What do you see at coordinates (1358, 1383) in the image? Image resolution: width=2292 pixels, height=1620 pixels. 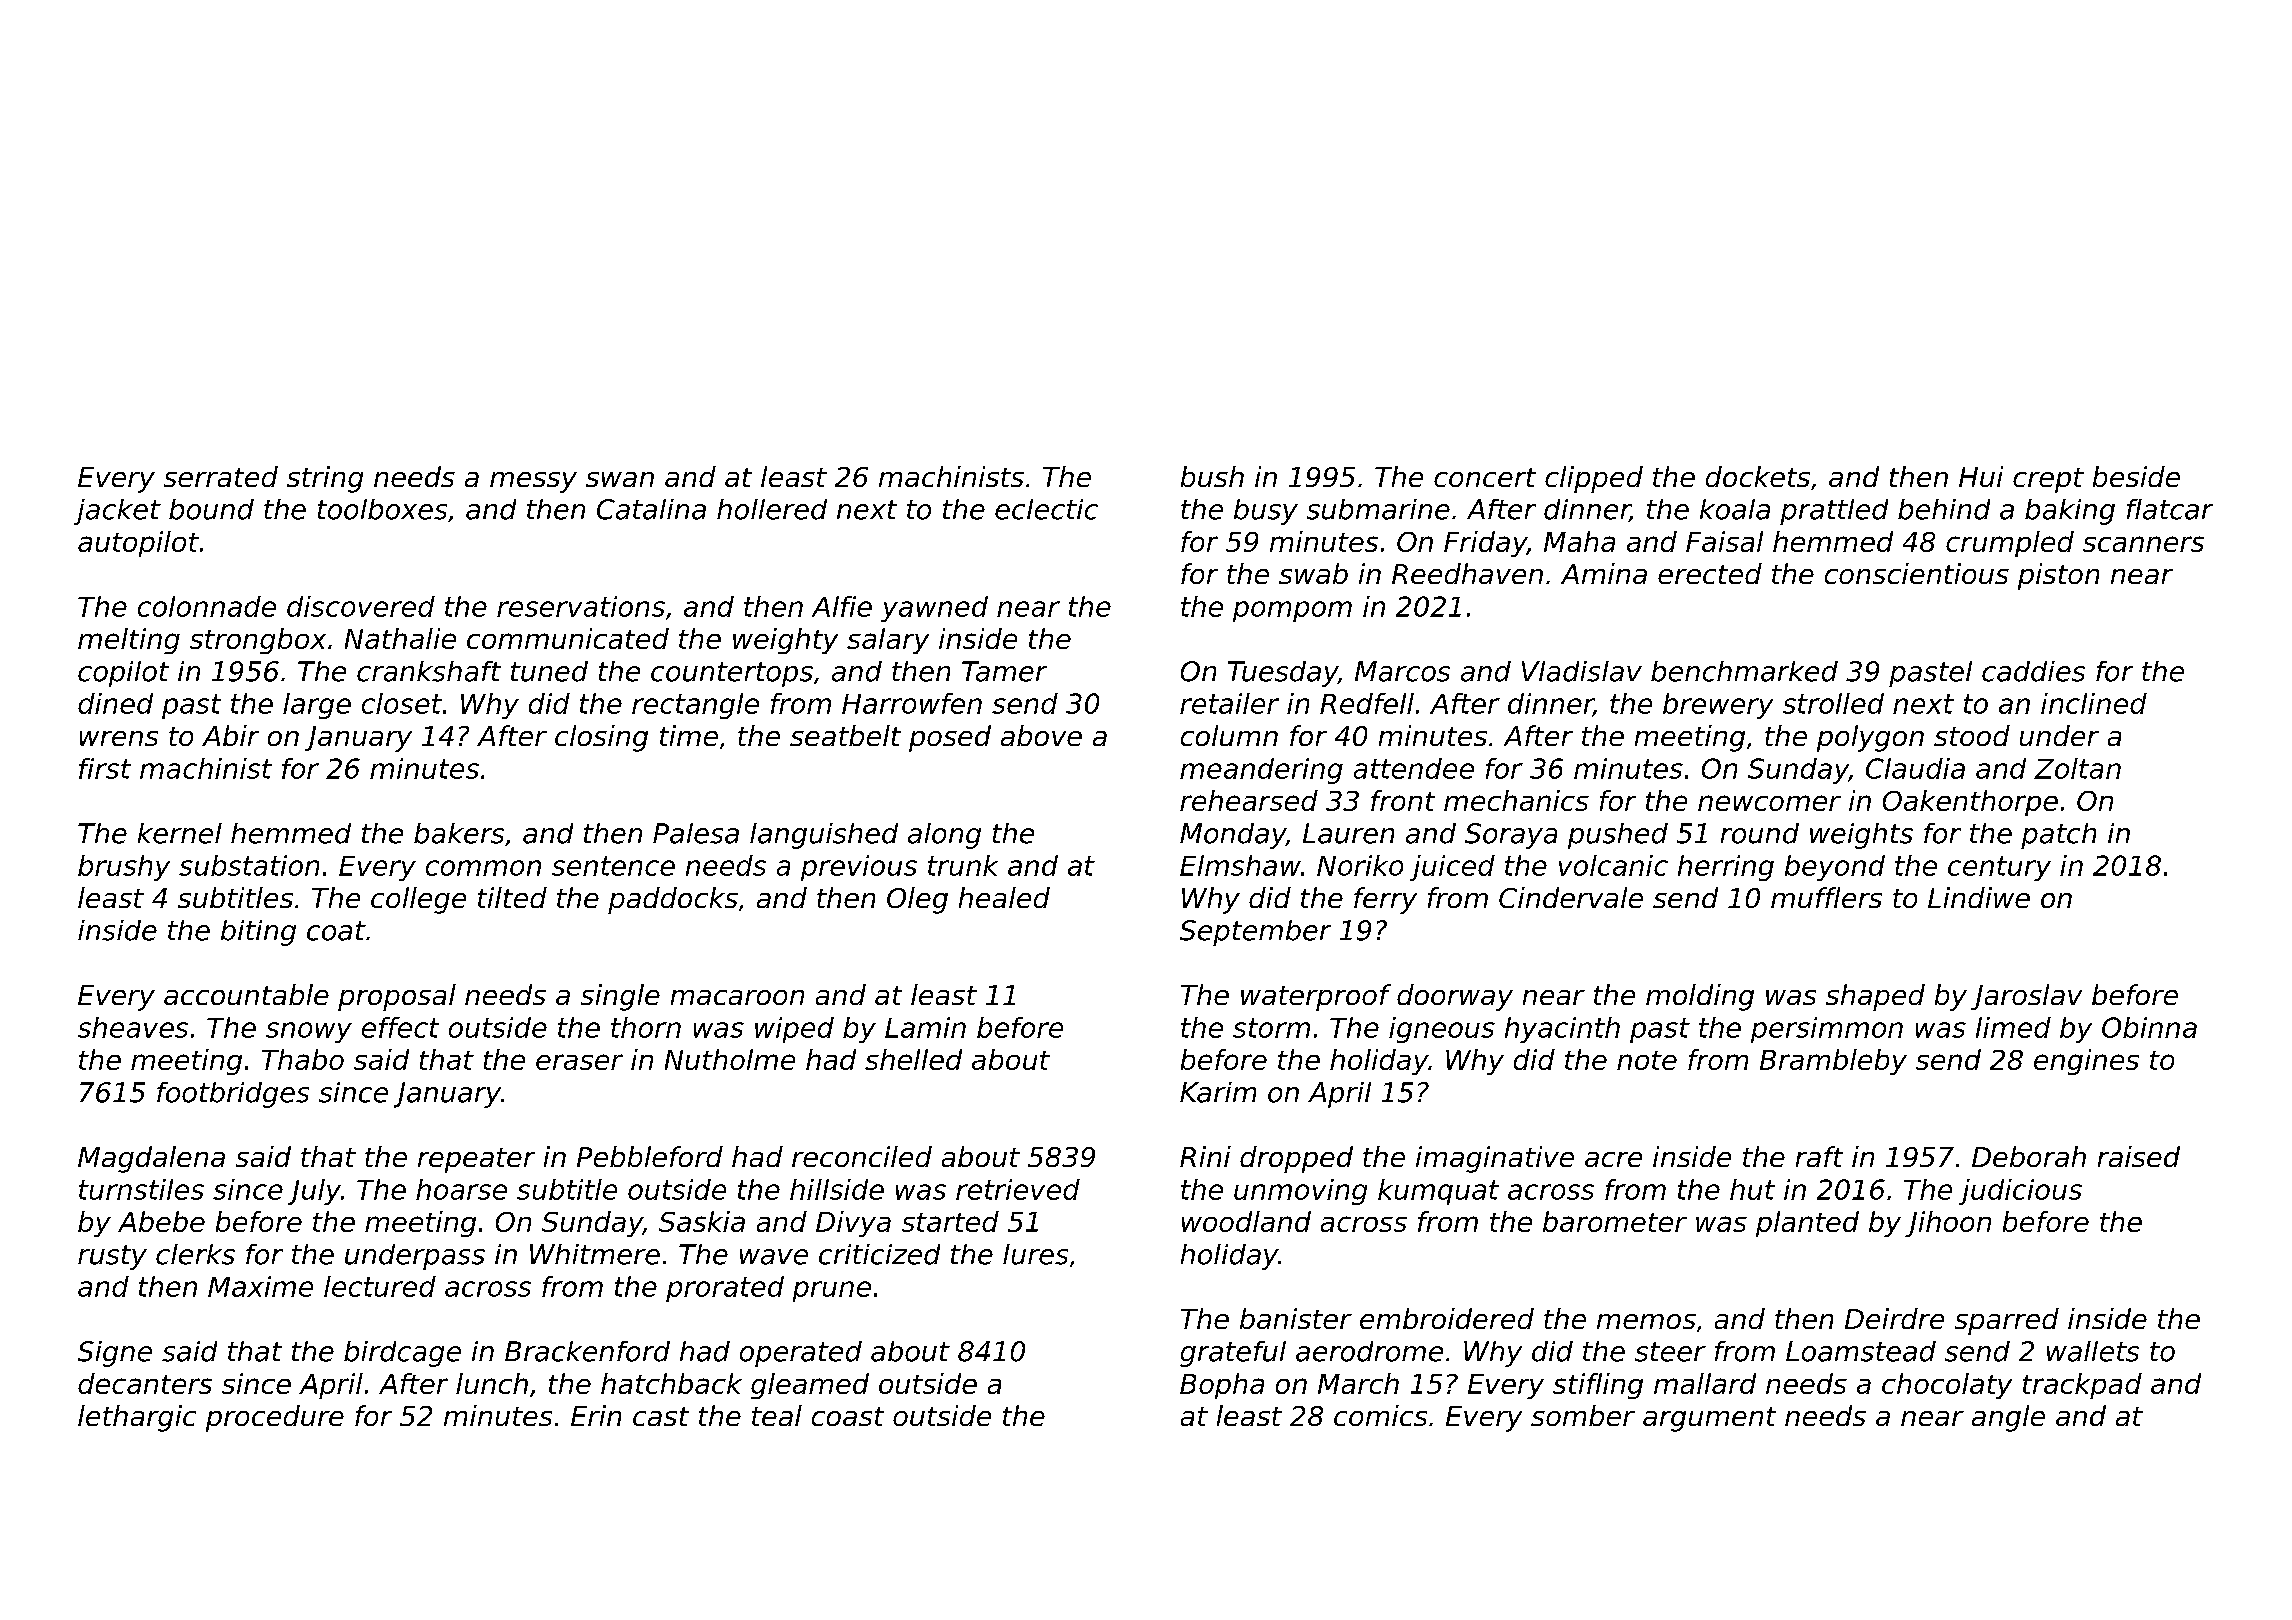 I see `March` at bounding box center [1358, 1383].
